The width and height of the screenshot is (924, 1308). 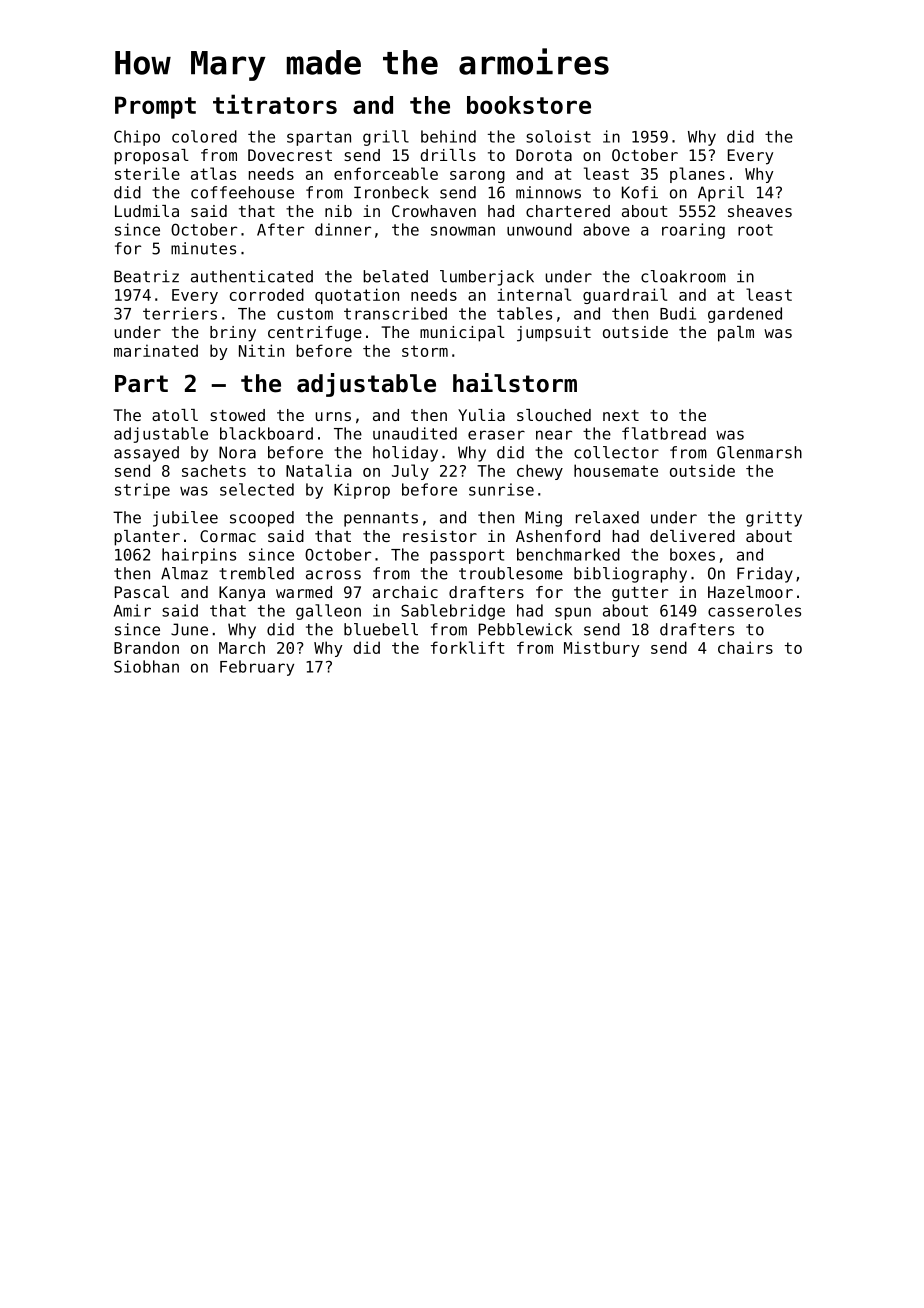 What do you see at coordinates (189, 629) in the screenshot?
I see `June` at bounding box center [189, 629].
